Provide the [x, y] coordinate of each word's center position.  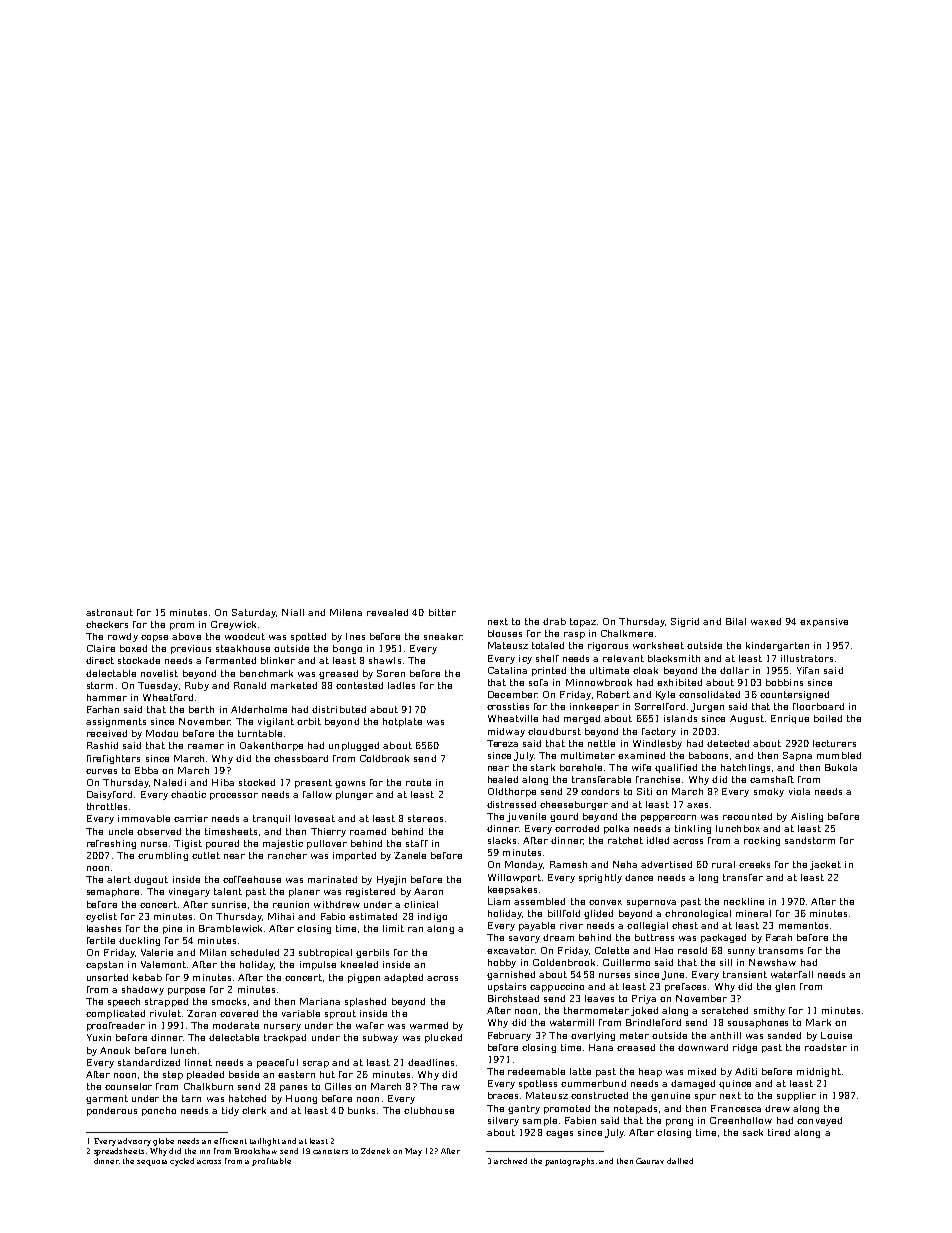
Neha [625, 864]
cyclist [101, 917]
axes [697, 805]
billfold [564, 913]
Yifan [808, 670]
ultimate [609, 670]
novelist [159, 673]
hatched [247, 1098]
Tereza [502, 743]
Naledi [170, 782]
